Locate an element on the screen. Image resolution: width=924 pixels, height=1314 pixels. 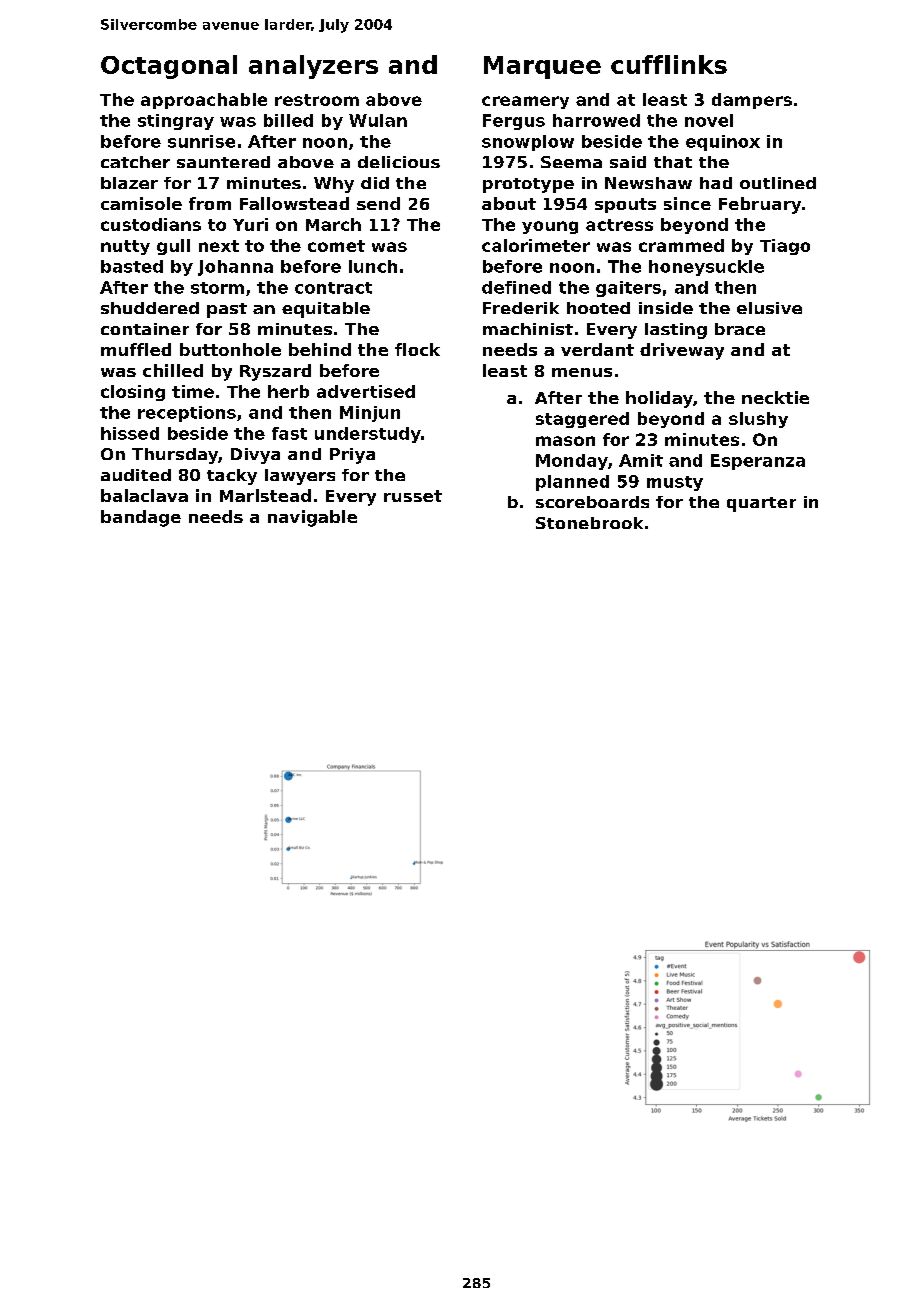
necktie is located at coordinates (775, 397).
